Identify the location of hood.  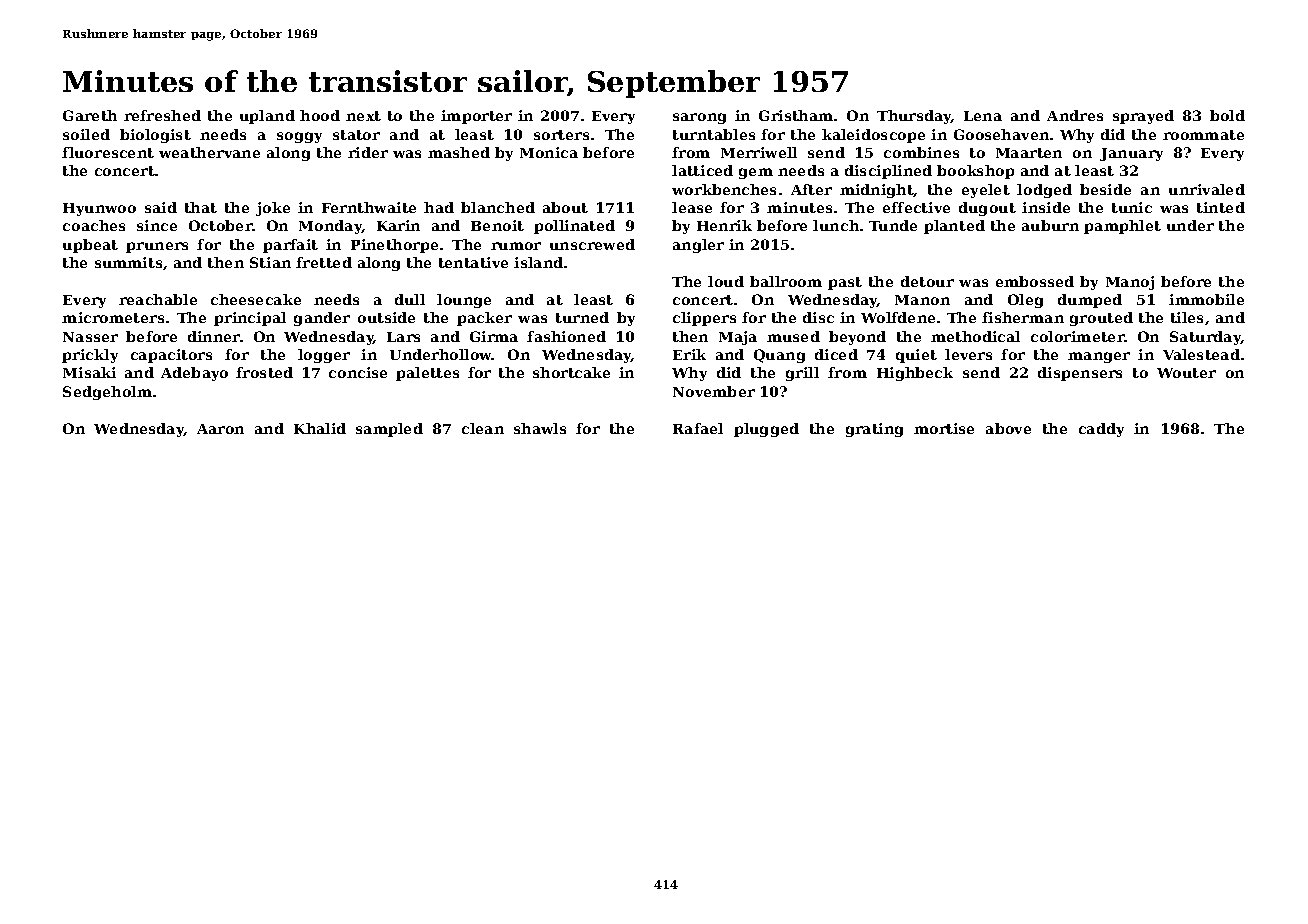
(320, 115).
